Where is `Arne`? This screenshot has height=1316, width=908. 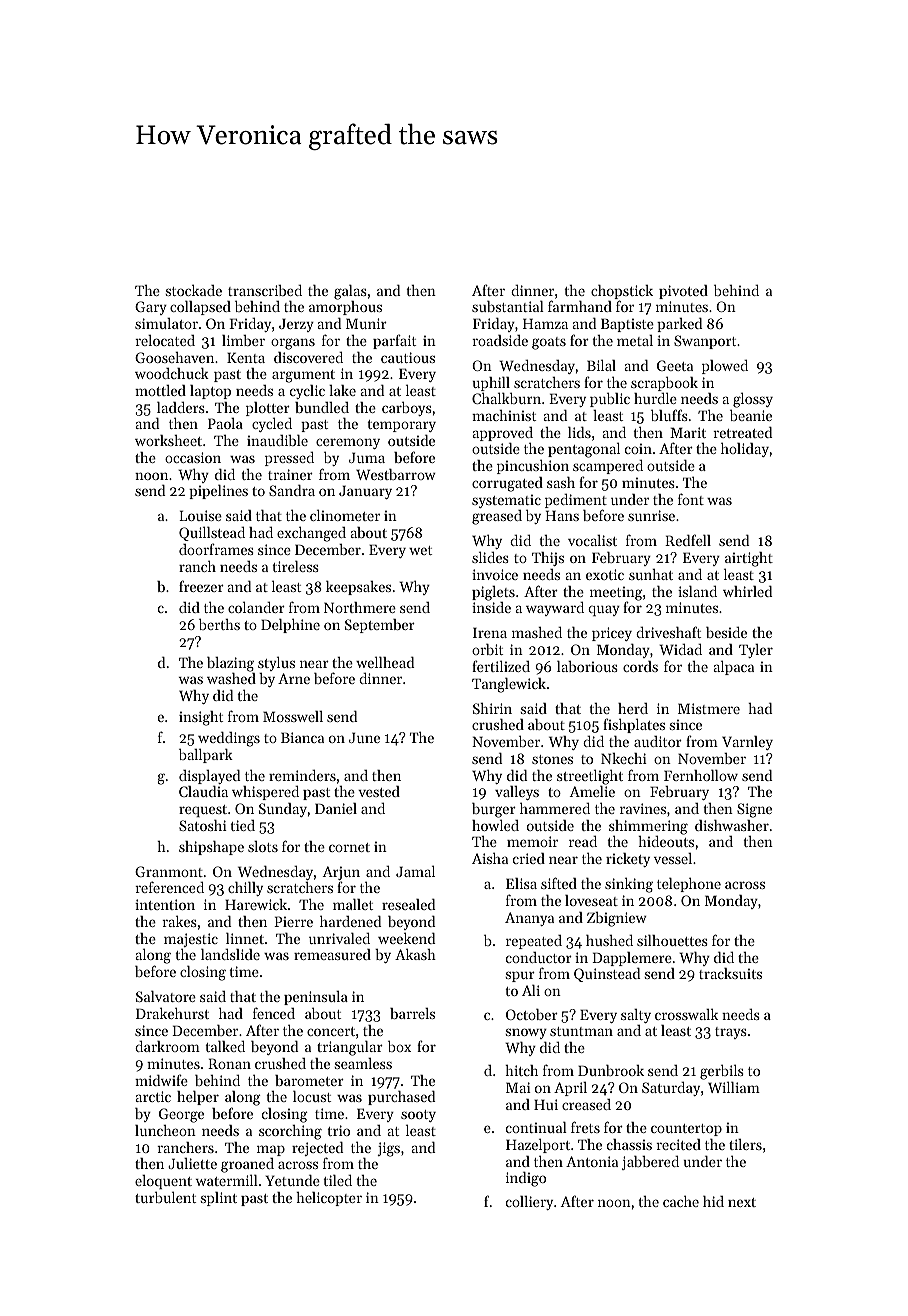 Arne is located at coordinates (294, 678).
